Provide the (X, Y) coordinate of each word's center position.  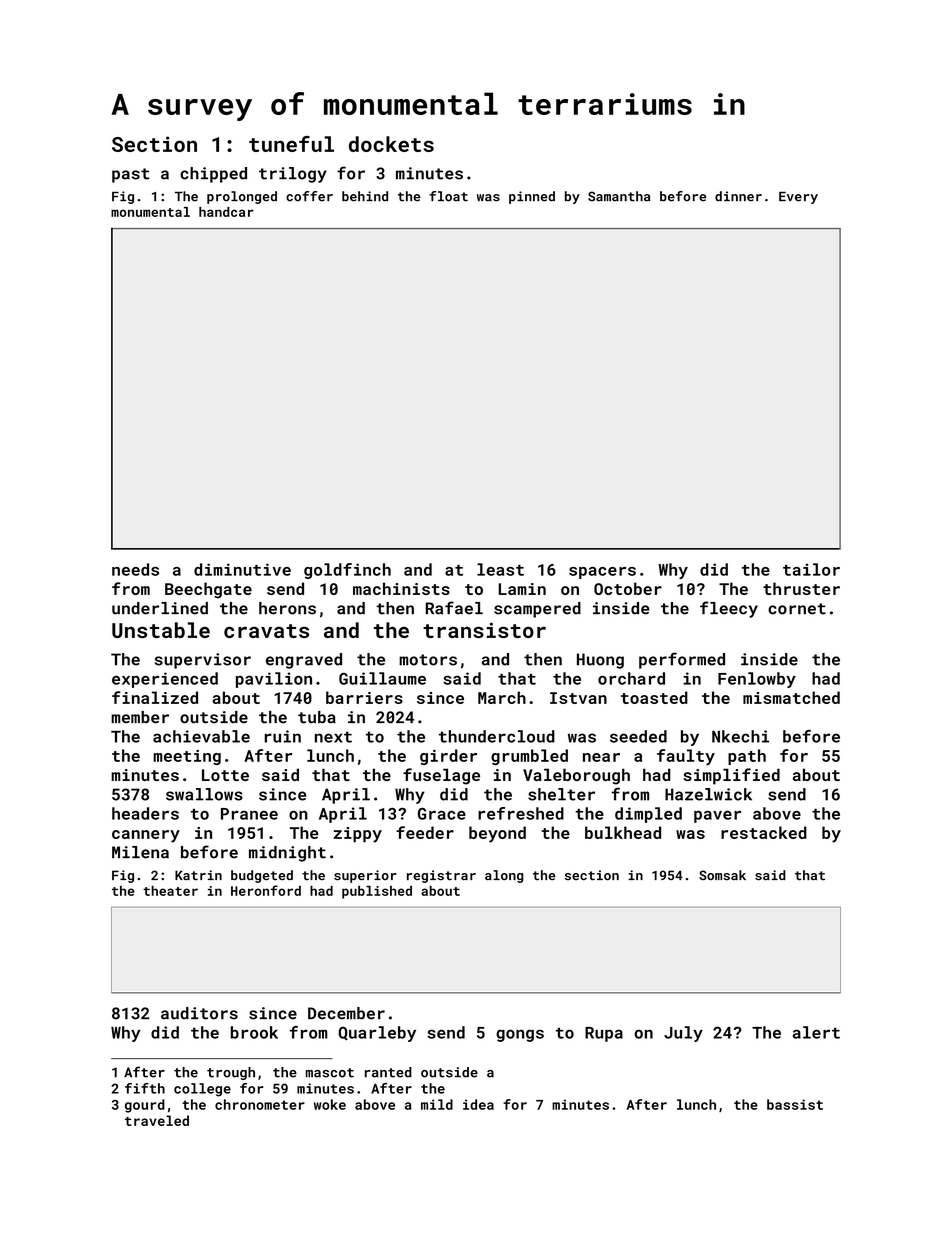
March (502, 697)
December (346, 1013)
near (601, 757)
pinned (532, 197)
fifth (145, 1088)
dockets (391, 144)
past (130, 175)
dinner (738, 196)
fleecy (729, 609)
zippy (358, 835)
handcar (226, 212)
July (683, 1034)
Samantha (619, 196)
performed (682, 660)
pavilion (274, 680)
